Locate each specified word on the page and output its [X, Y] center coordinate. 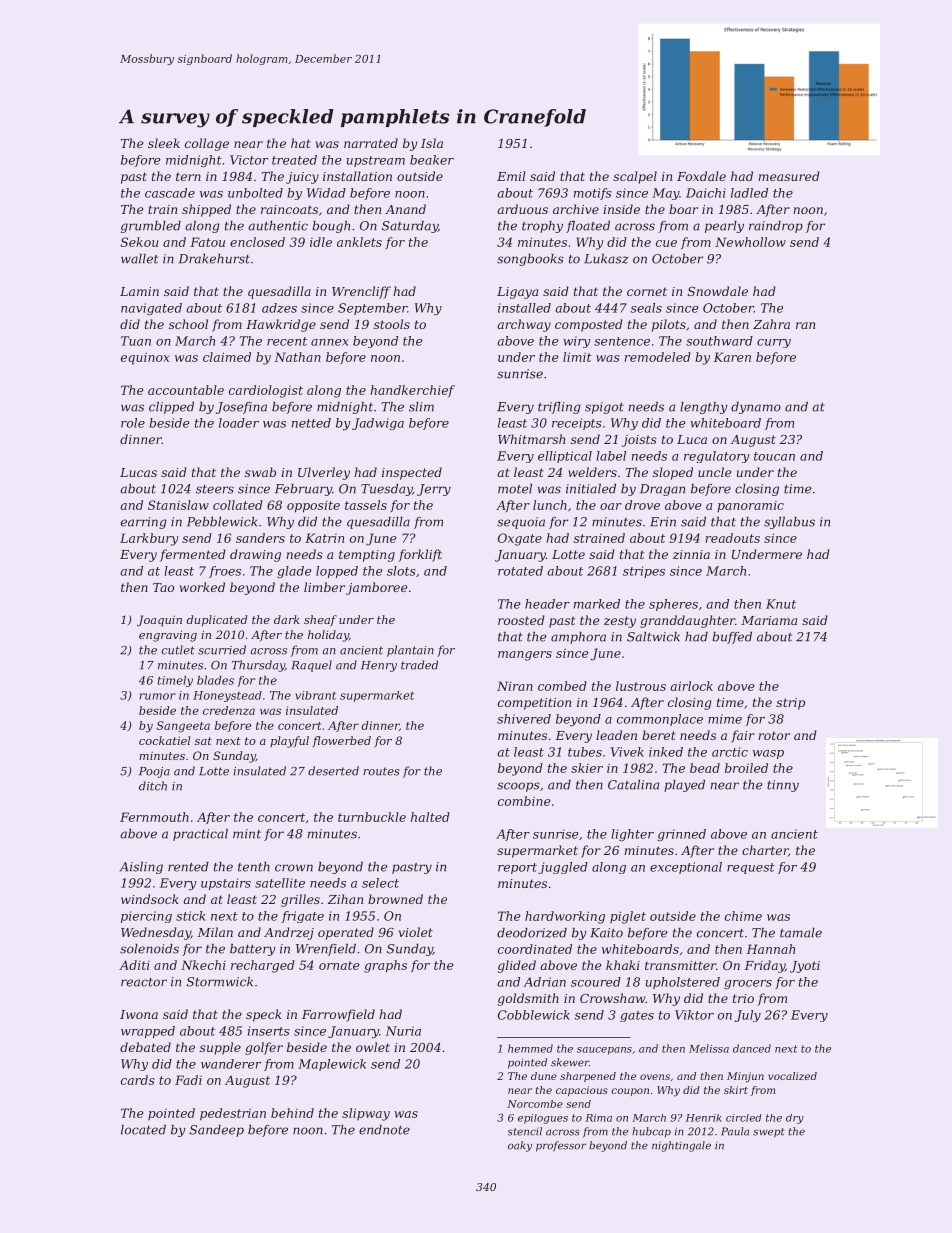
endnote [384, 1130]
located [143, 1130]
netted [311, 423]
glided [517, 966]
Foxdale [701, 176]
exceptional [686, 868]
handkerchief [412, 391]
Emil [511, 176]
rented [188, 867]
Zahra [771, 324]
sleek [164, 143]
